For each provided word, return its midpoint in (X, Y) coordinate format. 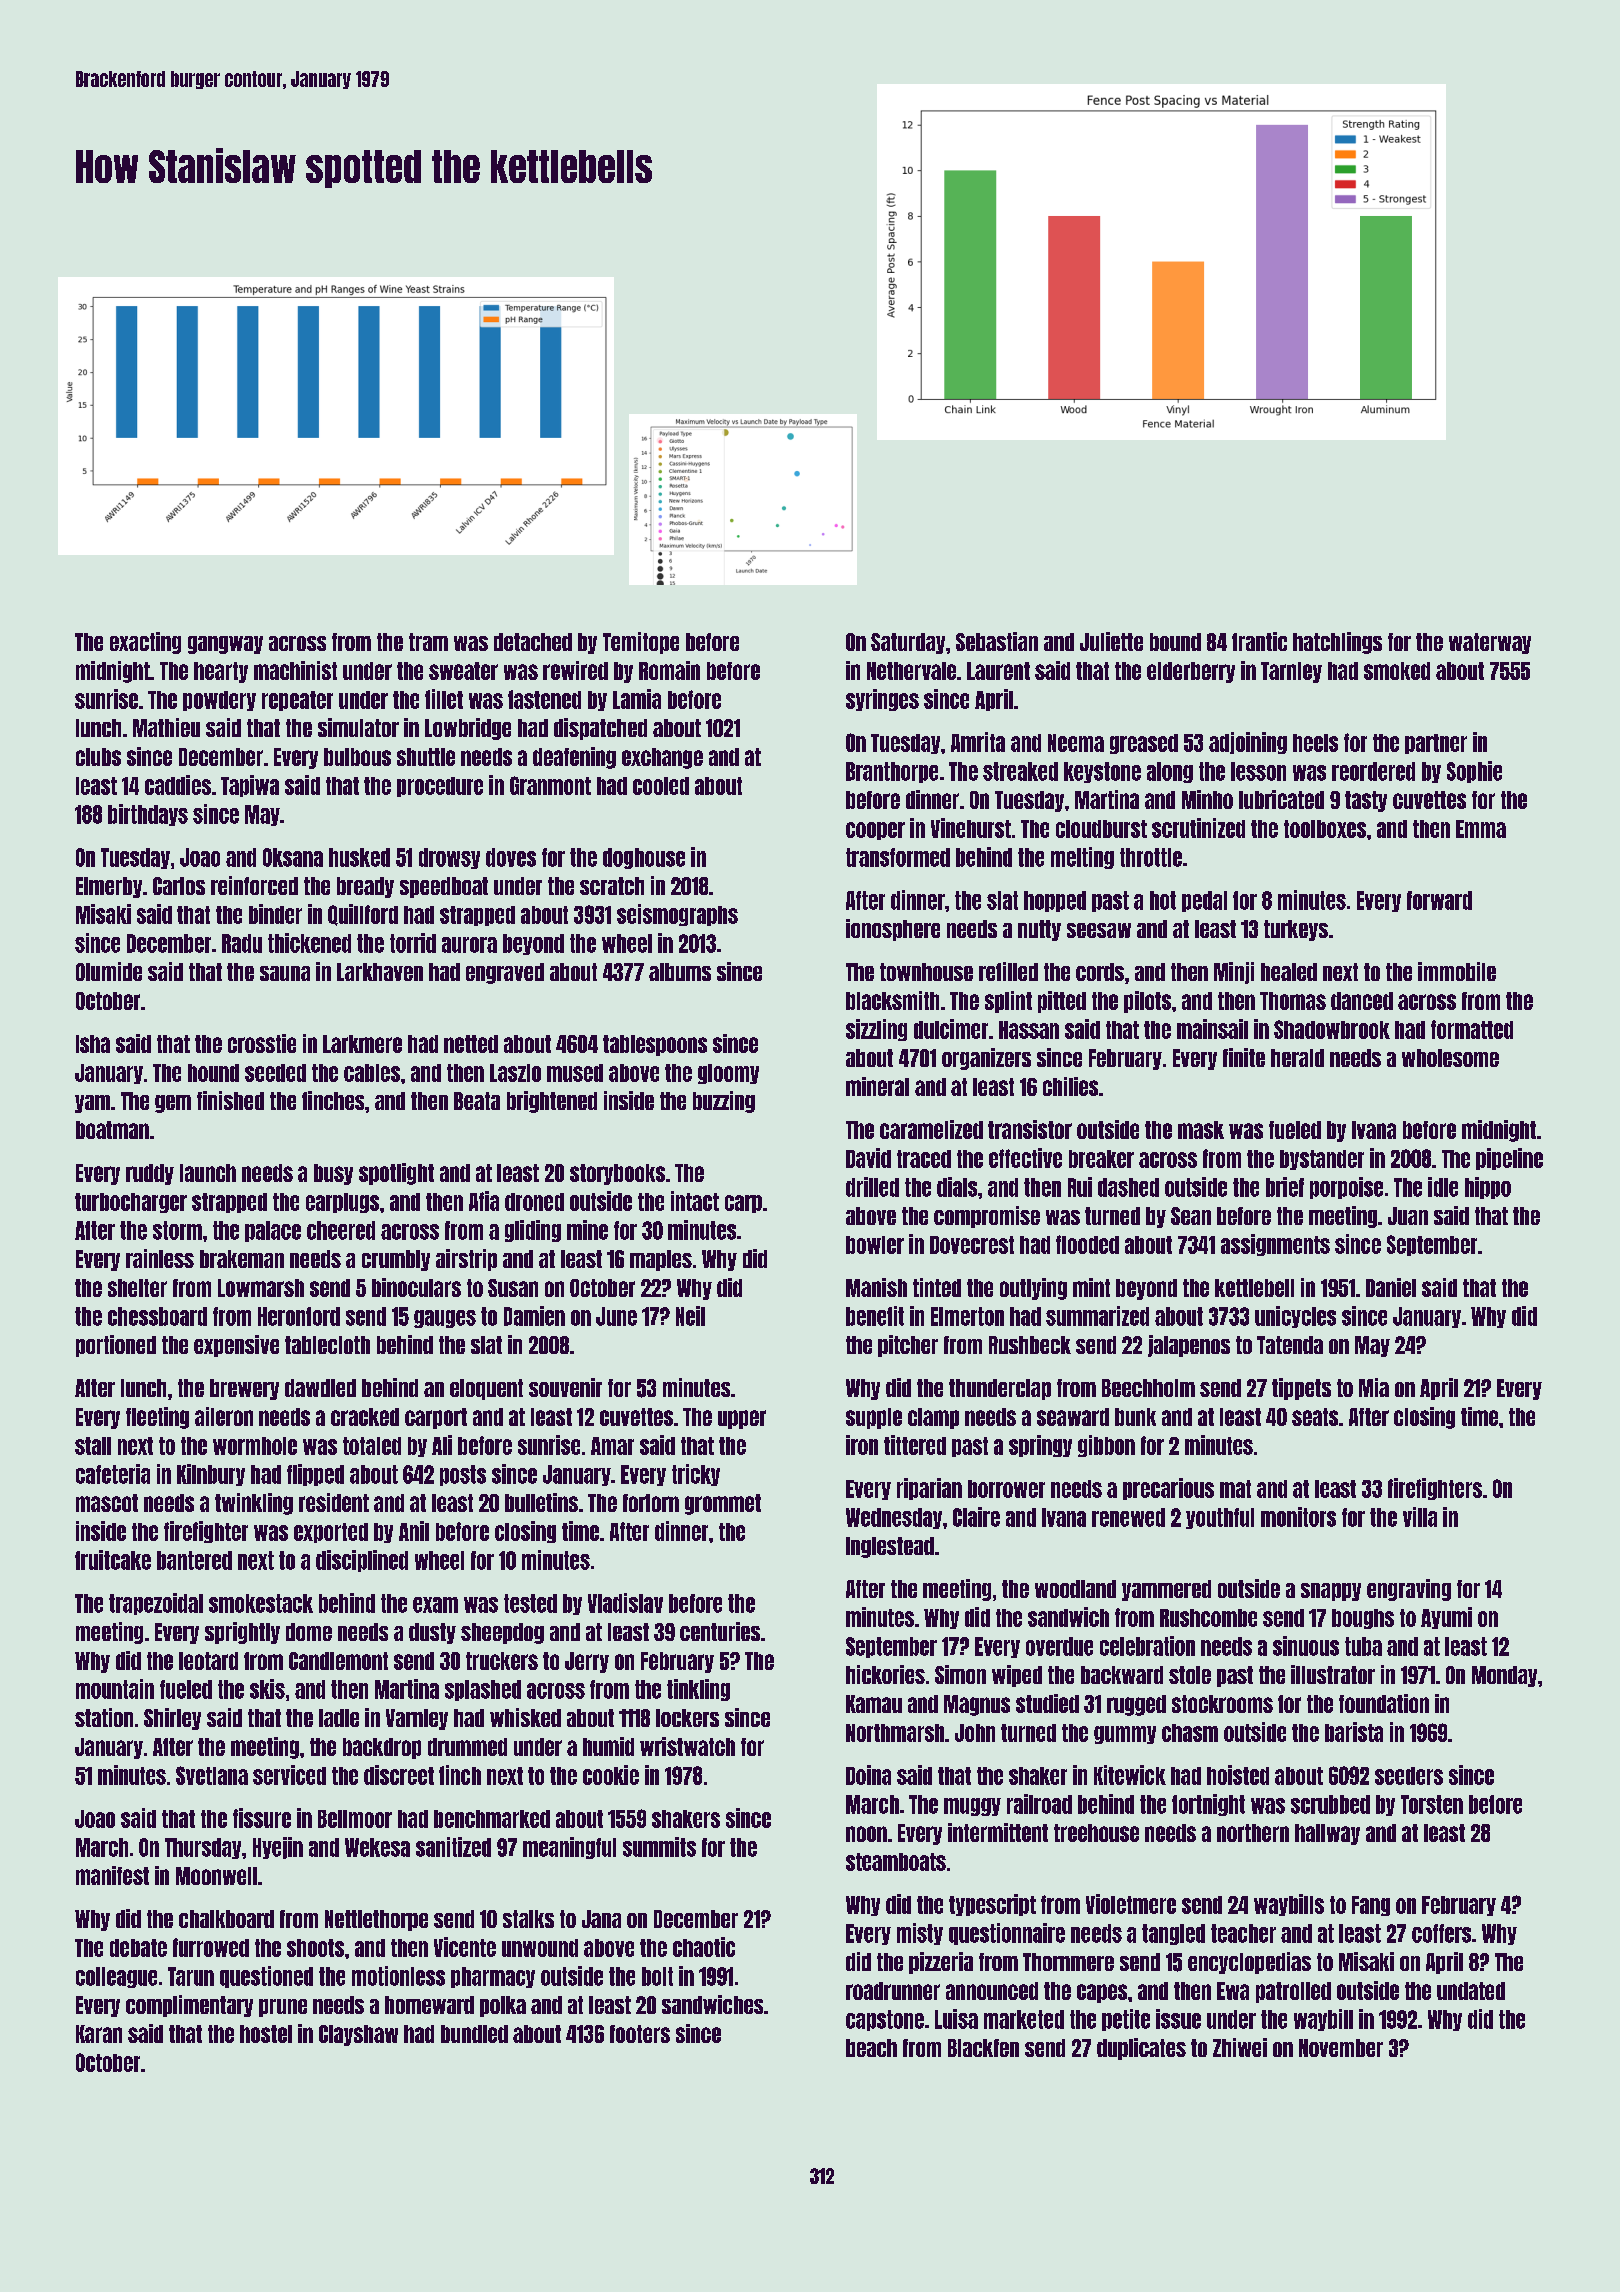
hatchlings (1337, 643)
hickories (885, 1674)
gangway (225, 645)
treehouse (1096, 1833)
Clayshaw (358, 2035)
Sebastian (997, 641)
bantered (194, 1560)
